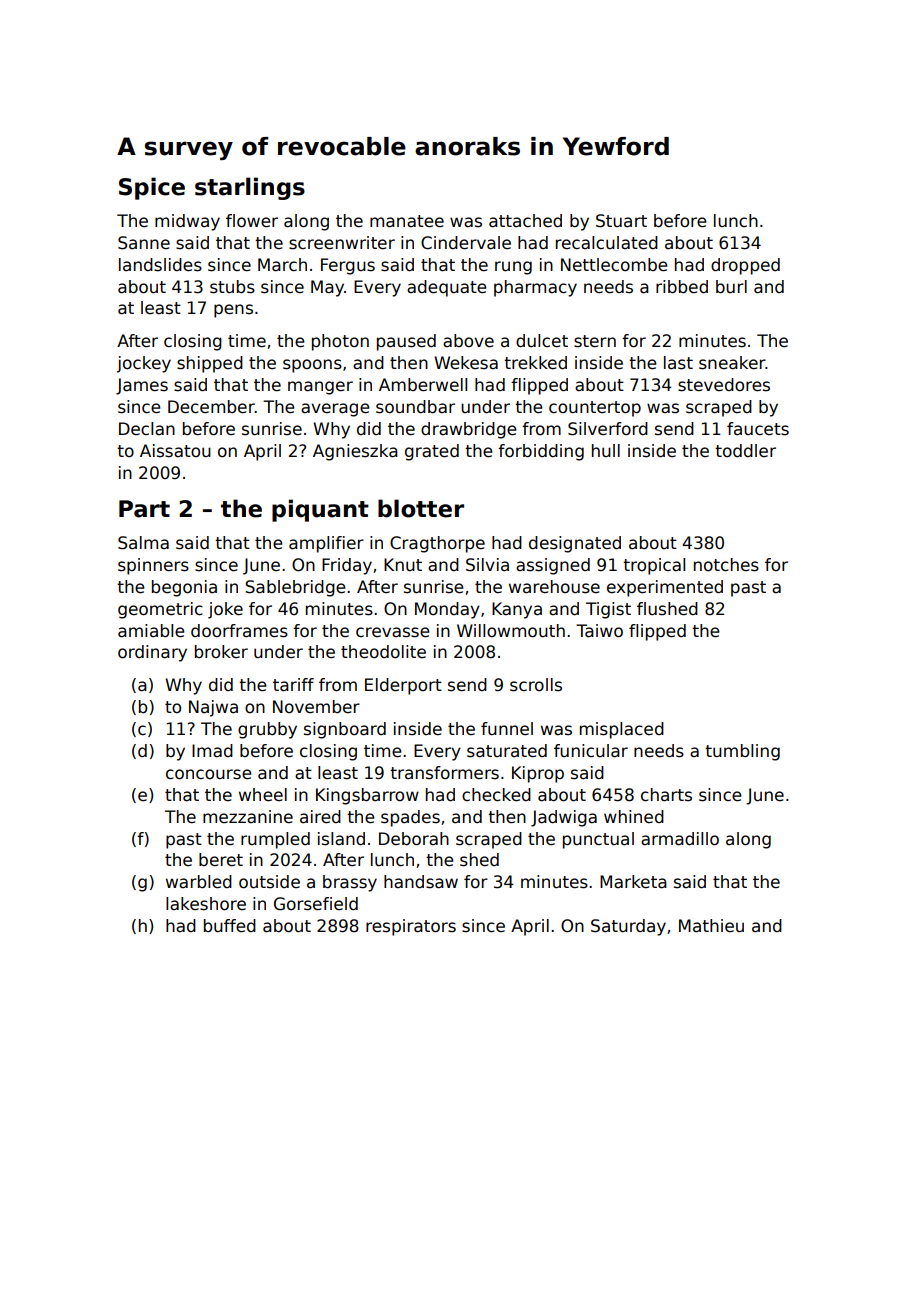 This document has height=1316, width=908. What do you see at coordinates (742, 752) in the document?
I see `tumbling` at bounding box center [742, 752].
